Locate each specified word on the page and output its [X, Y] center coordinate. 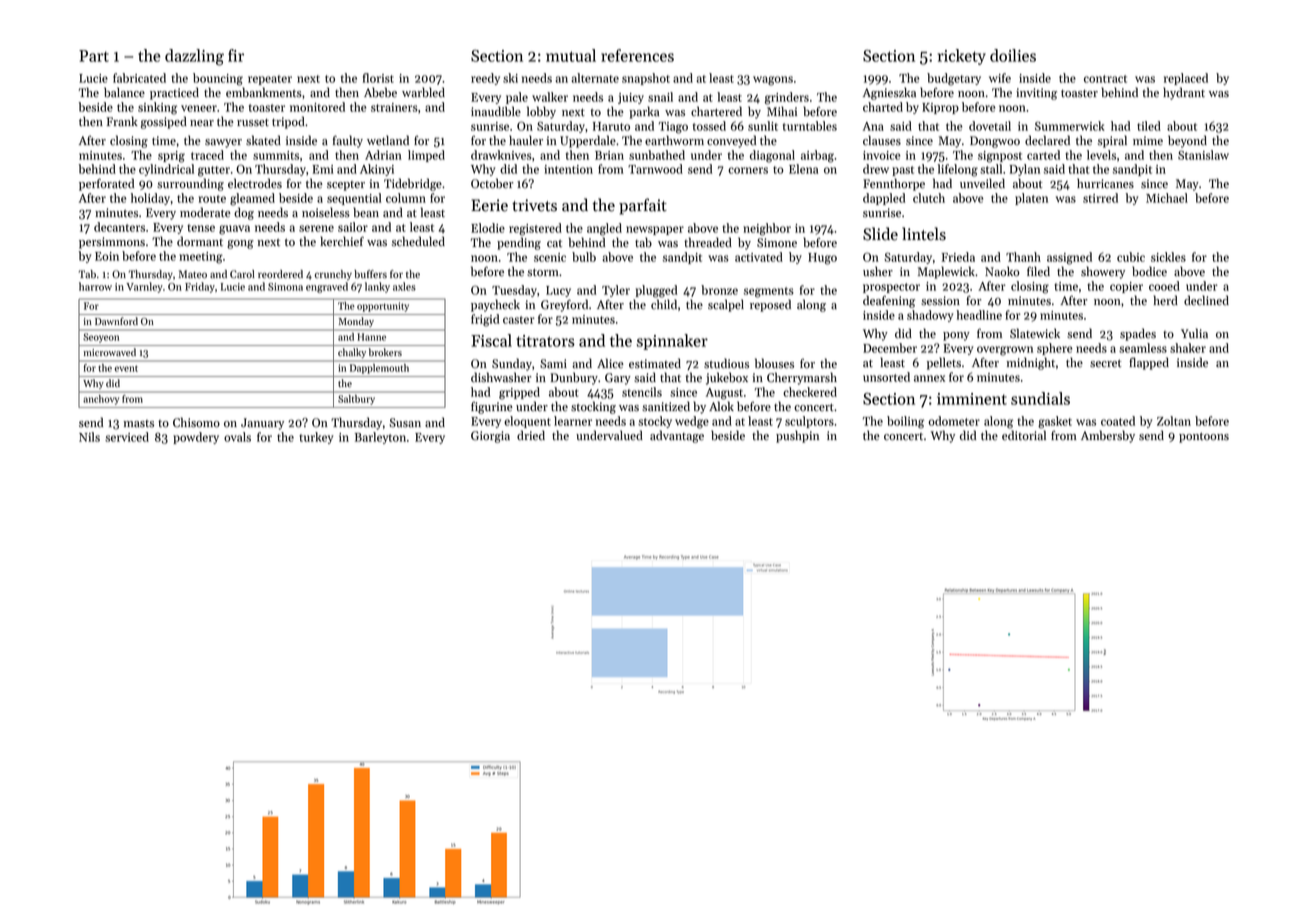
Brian [609, 155]
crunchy [333, 275]
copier [1126, 287]
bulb [584, 257]
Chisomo [196, 422]
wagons [773, 81]
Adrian [383, 155]
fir [236, 55]
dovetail [990, 126]
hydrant [1184, 93]
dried [531, 435]
